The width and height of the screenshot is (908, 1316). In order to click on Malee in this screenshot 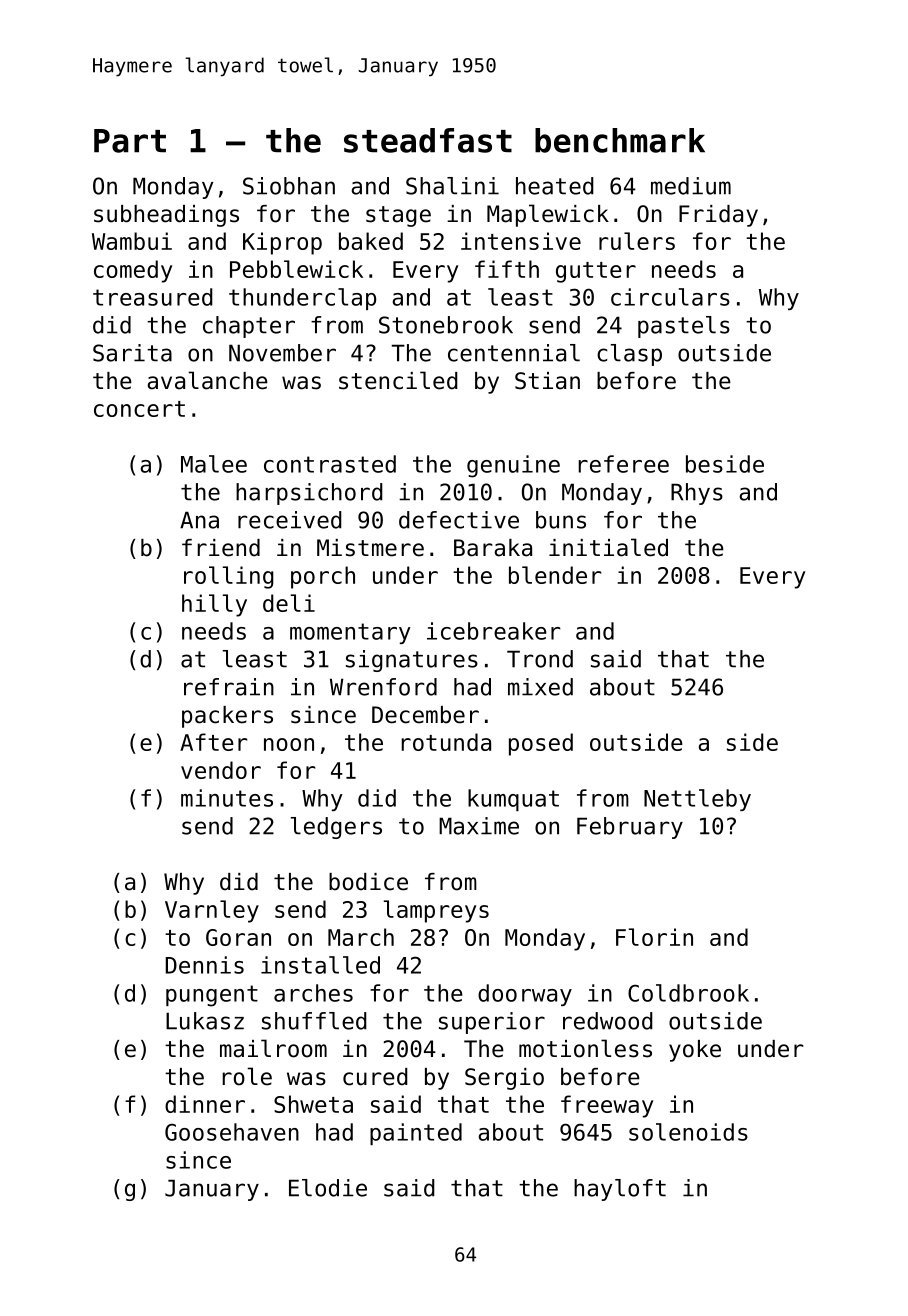, I will do `click(214, 464)`.
